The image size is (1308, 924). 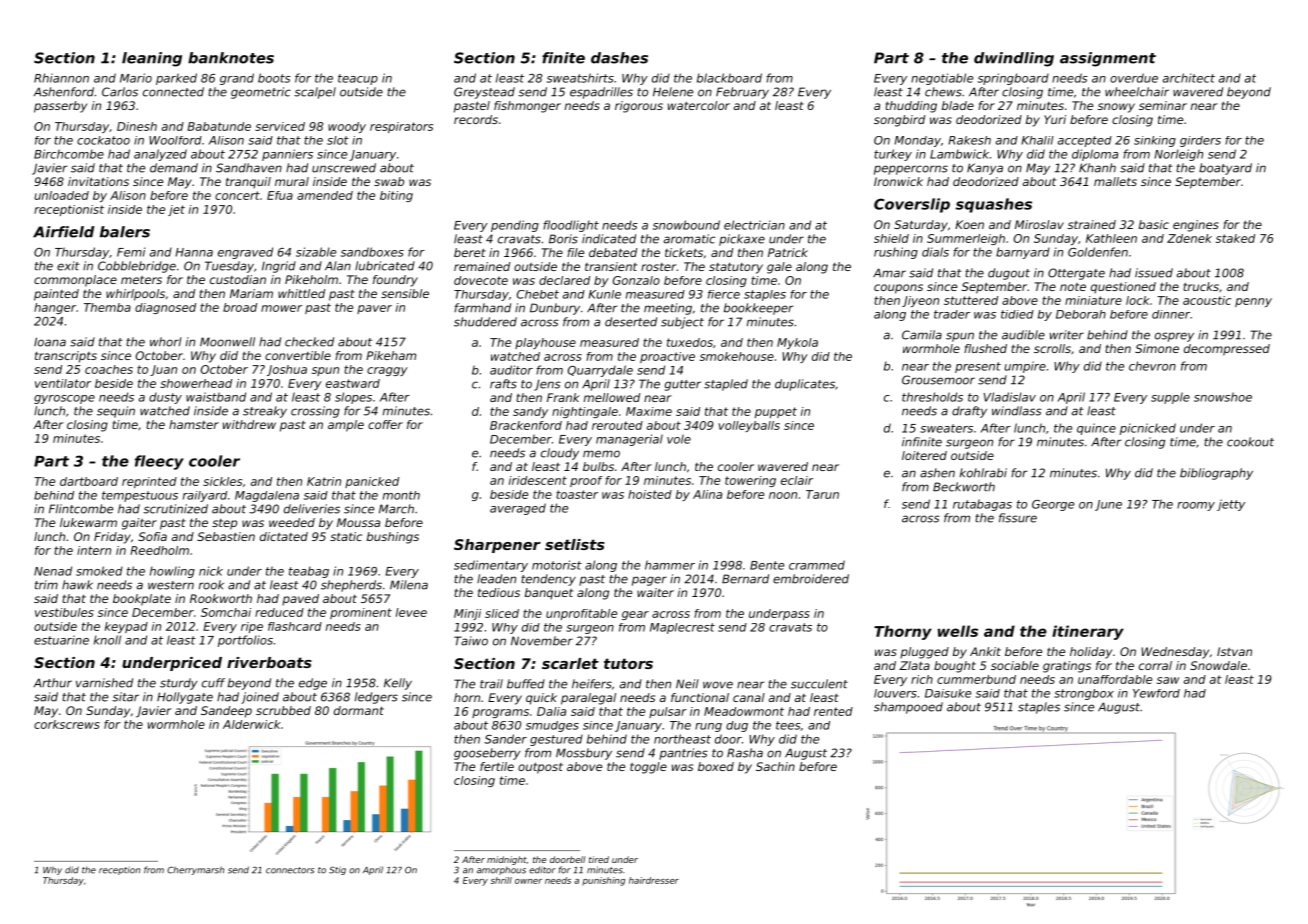 What do you see at coordinates (1235, 238) in the image?
I see `staked` at bounding box center [1235, 238].
